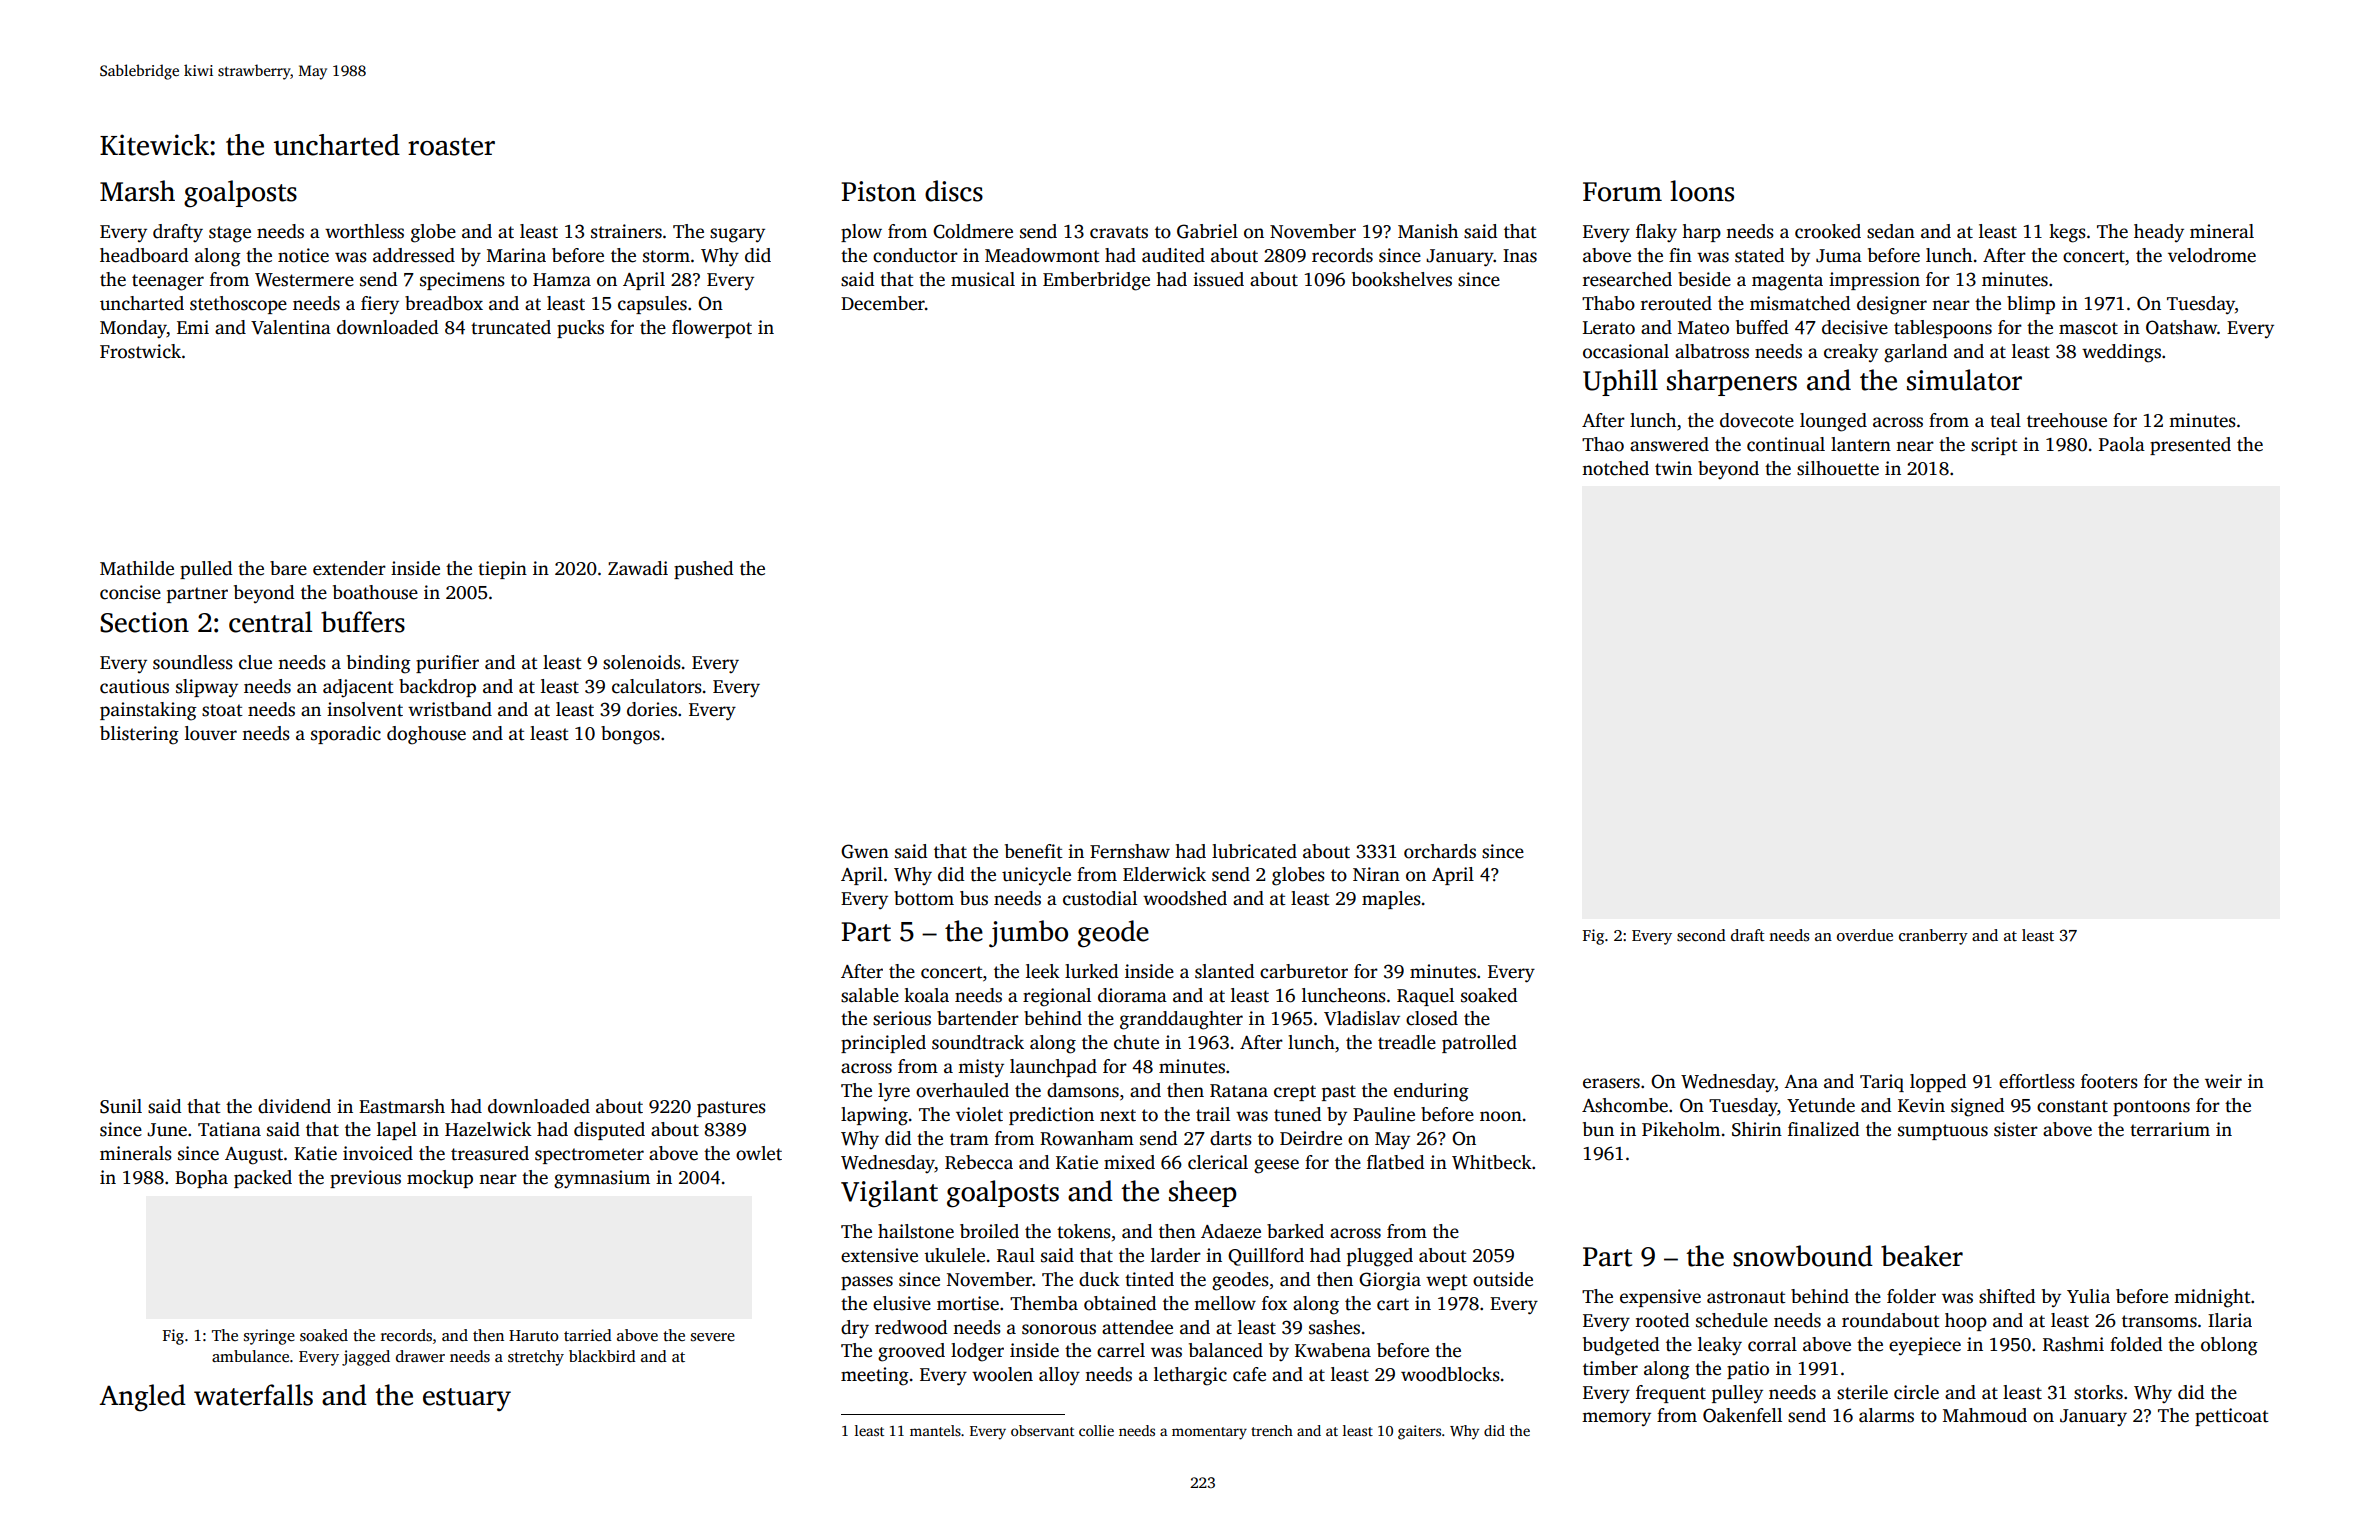 The width and height of the screenshot is (2380, 1540). Describe the element at coordinates (889, 1194) in the screenshot. I see `Vigilant` at that location.
